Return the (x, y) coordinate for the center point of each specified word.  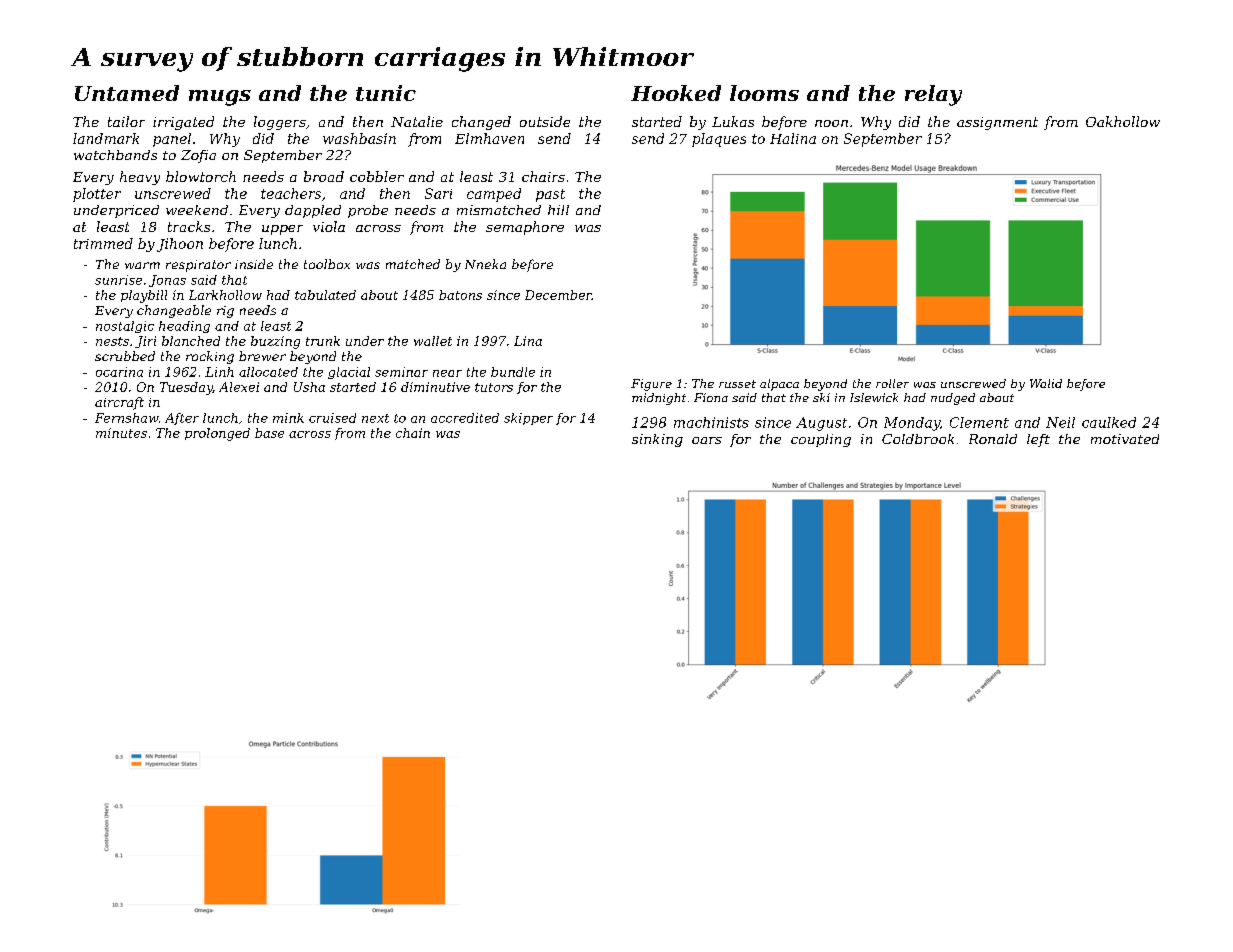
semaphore (525, 228)
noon (831, 123)
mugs (220, 98)
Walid (1046, 383)
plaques (719, 140)
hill (558, 210)
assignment (997, 123)
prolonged (217, 434)
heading (184, 327)
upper (282, 230)
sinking (657, 440)
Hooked (676, 93)
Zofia (198, 156)
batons (460, 295)
